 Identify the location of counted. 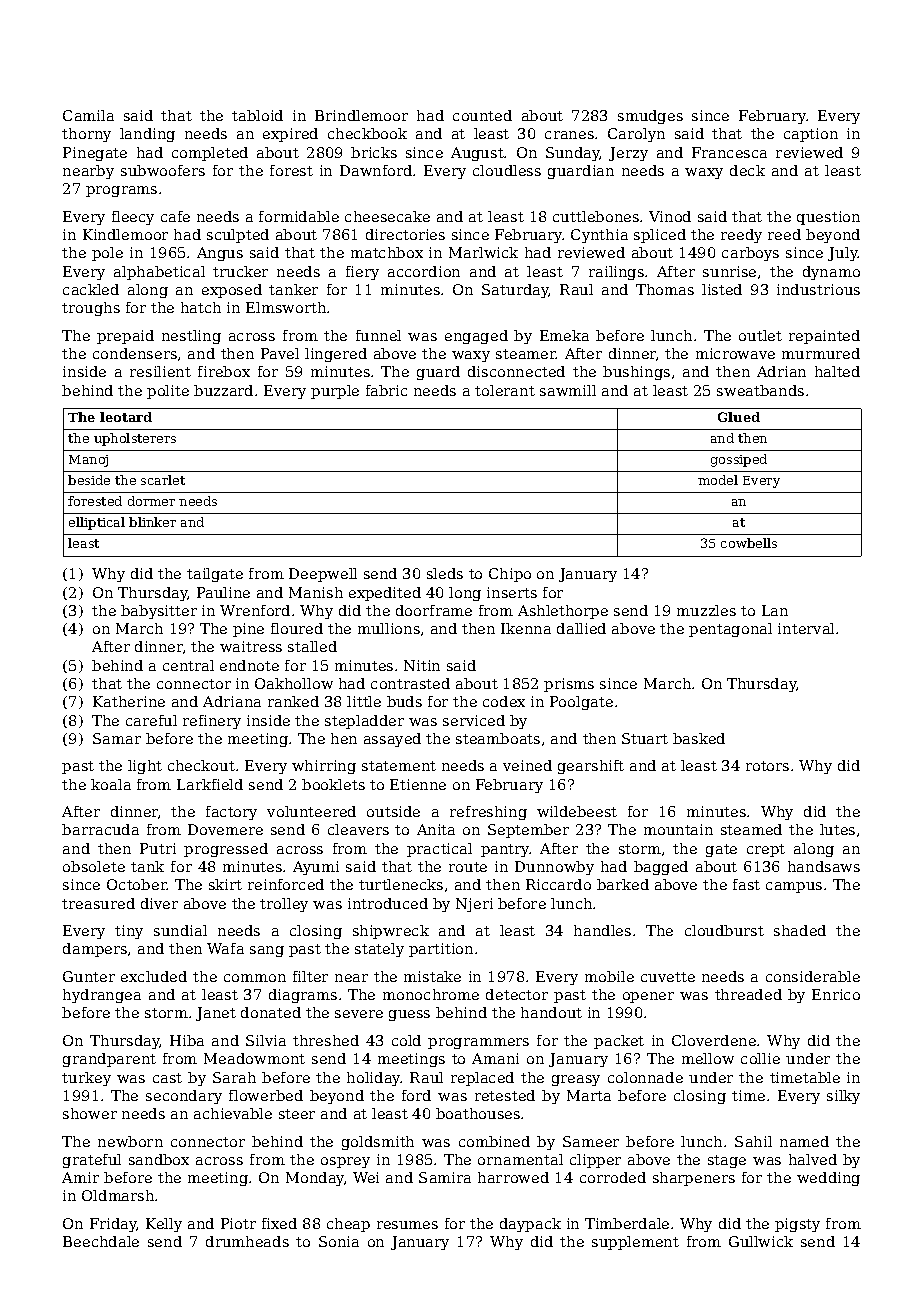
(482, 115).
